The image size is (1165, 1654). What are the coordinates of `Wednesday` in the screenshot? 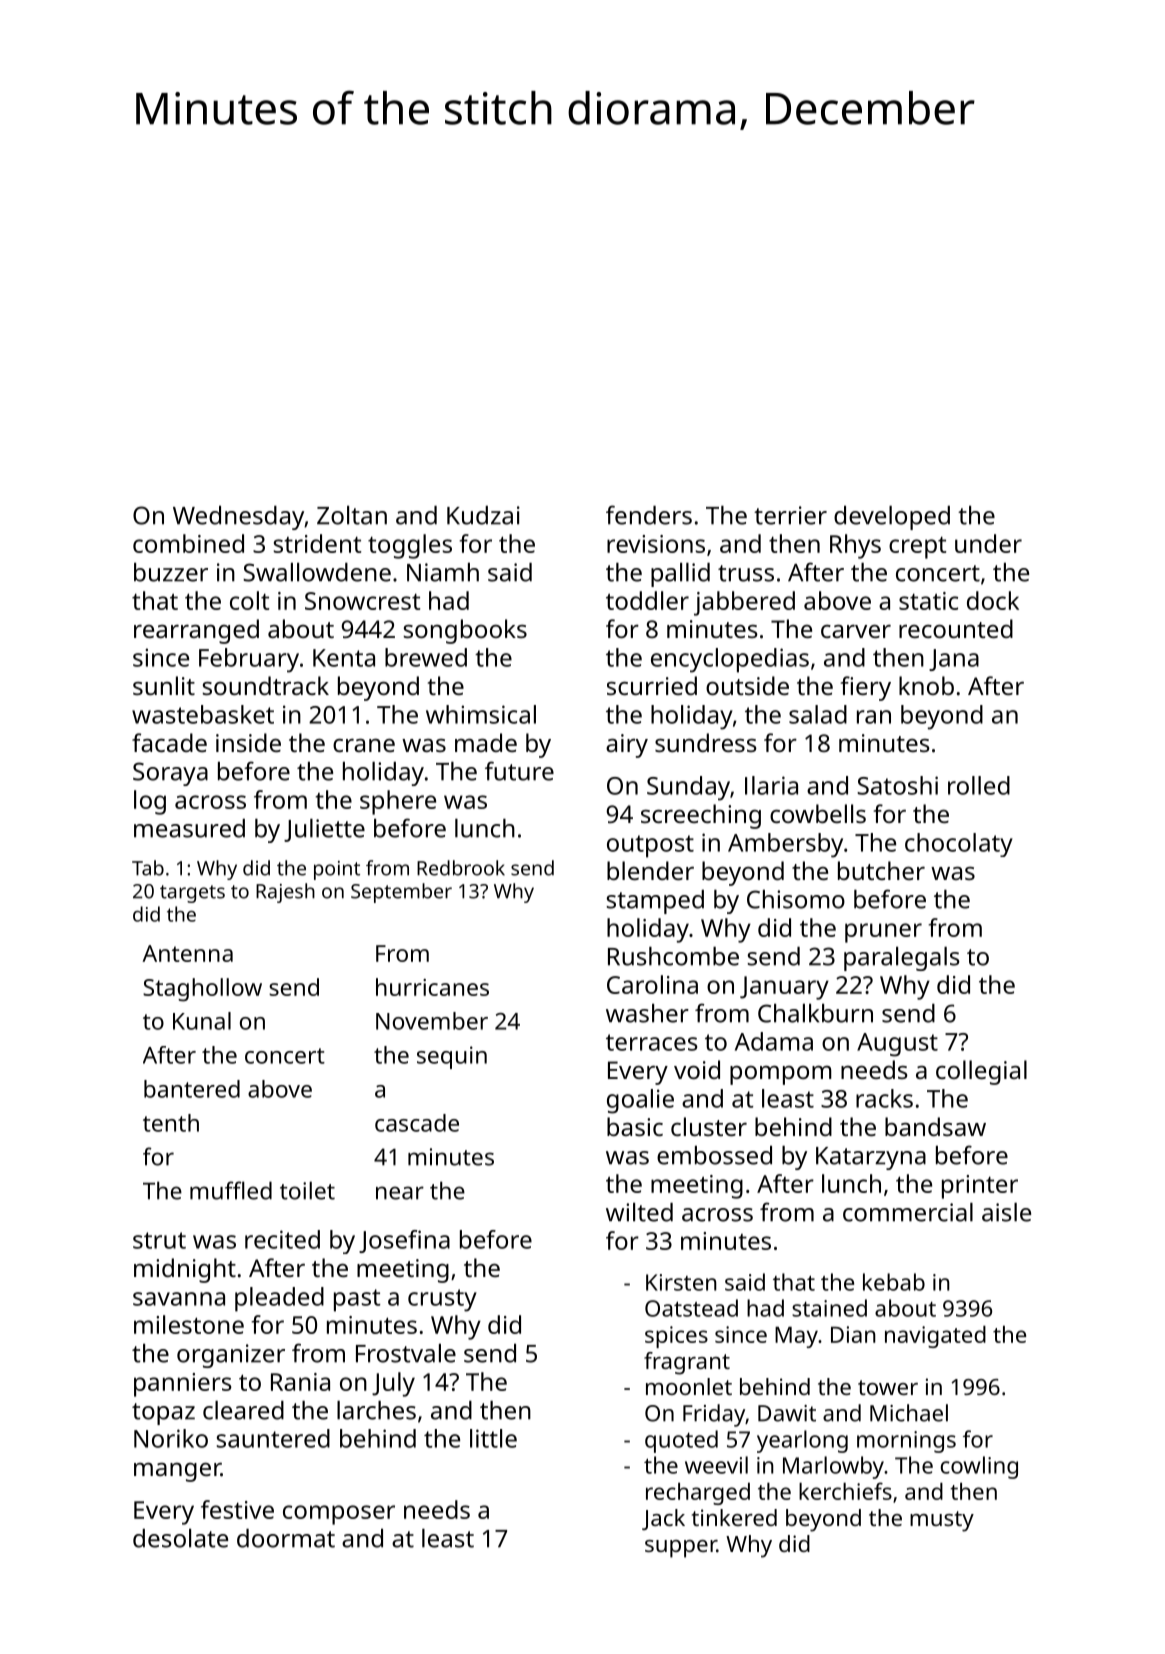 It's located at (239, 518).
